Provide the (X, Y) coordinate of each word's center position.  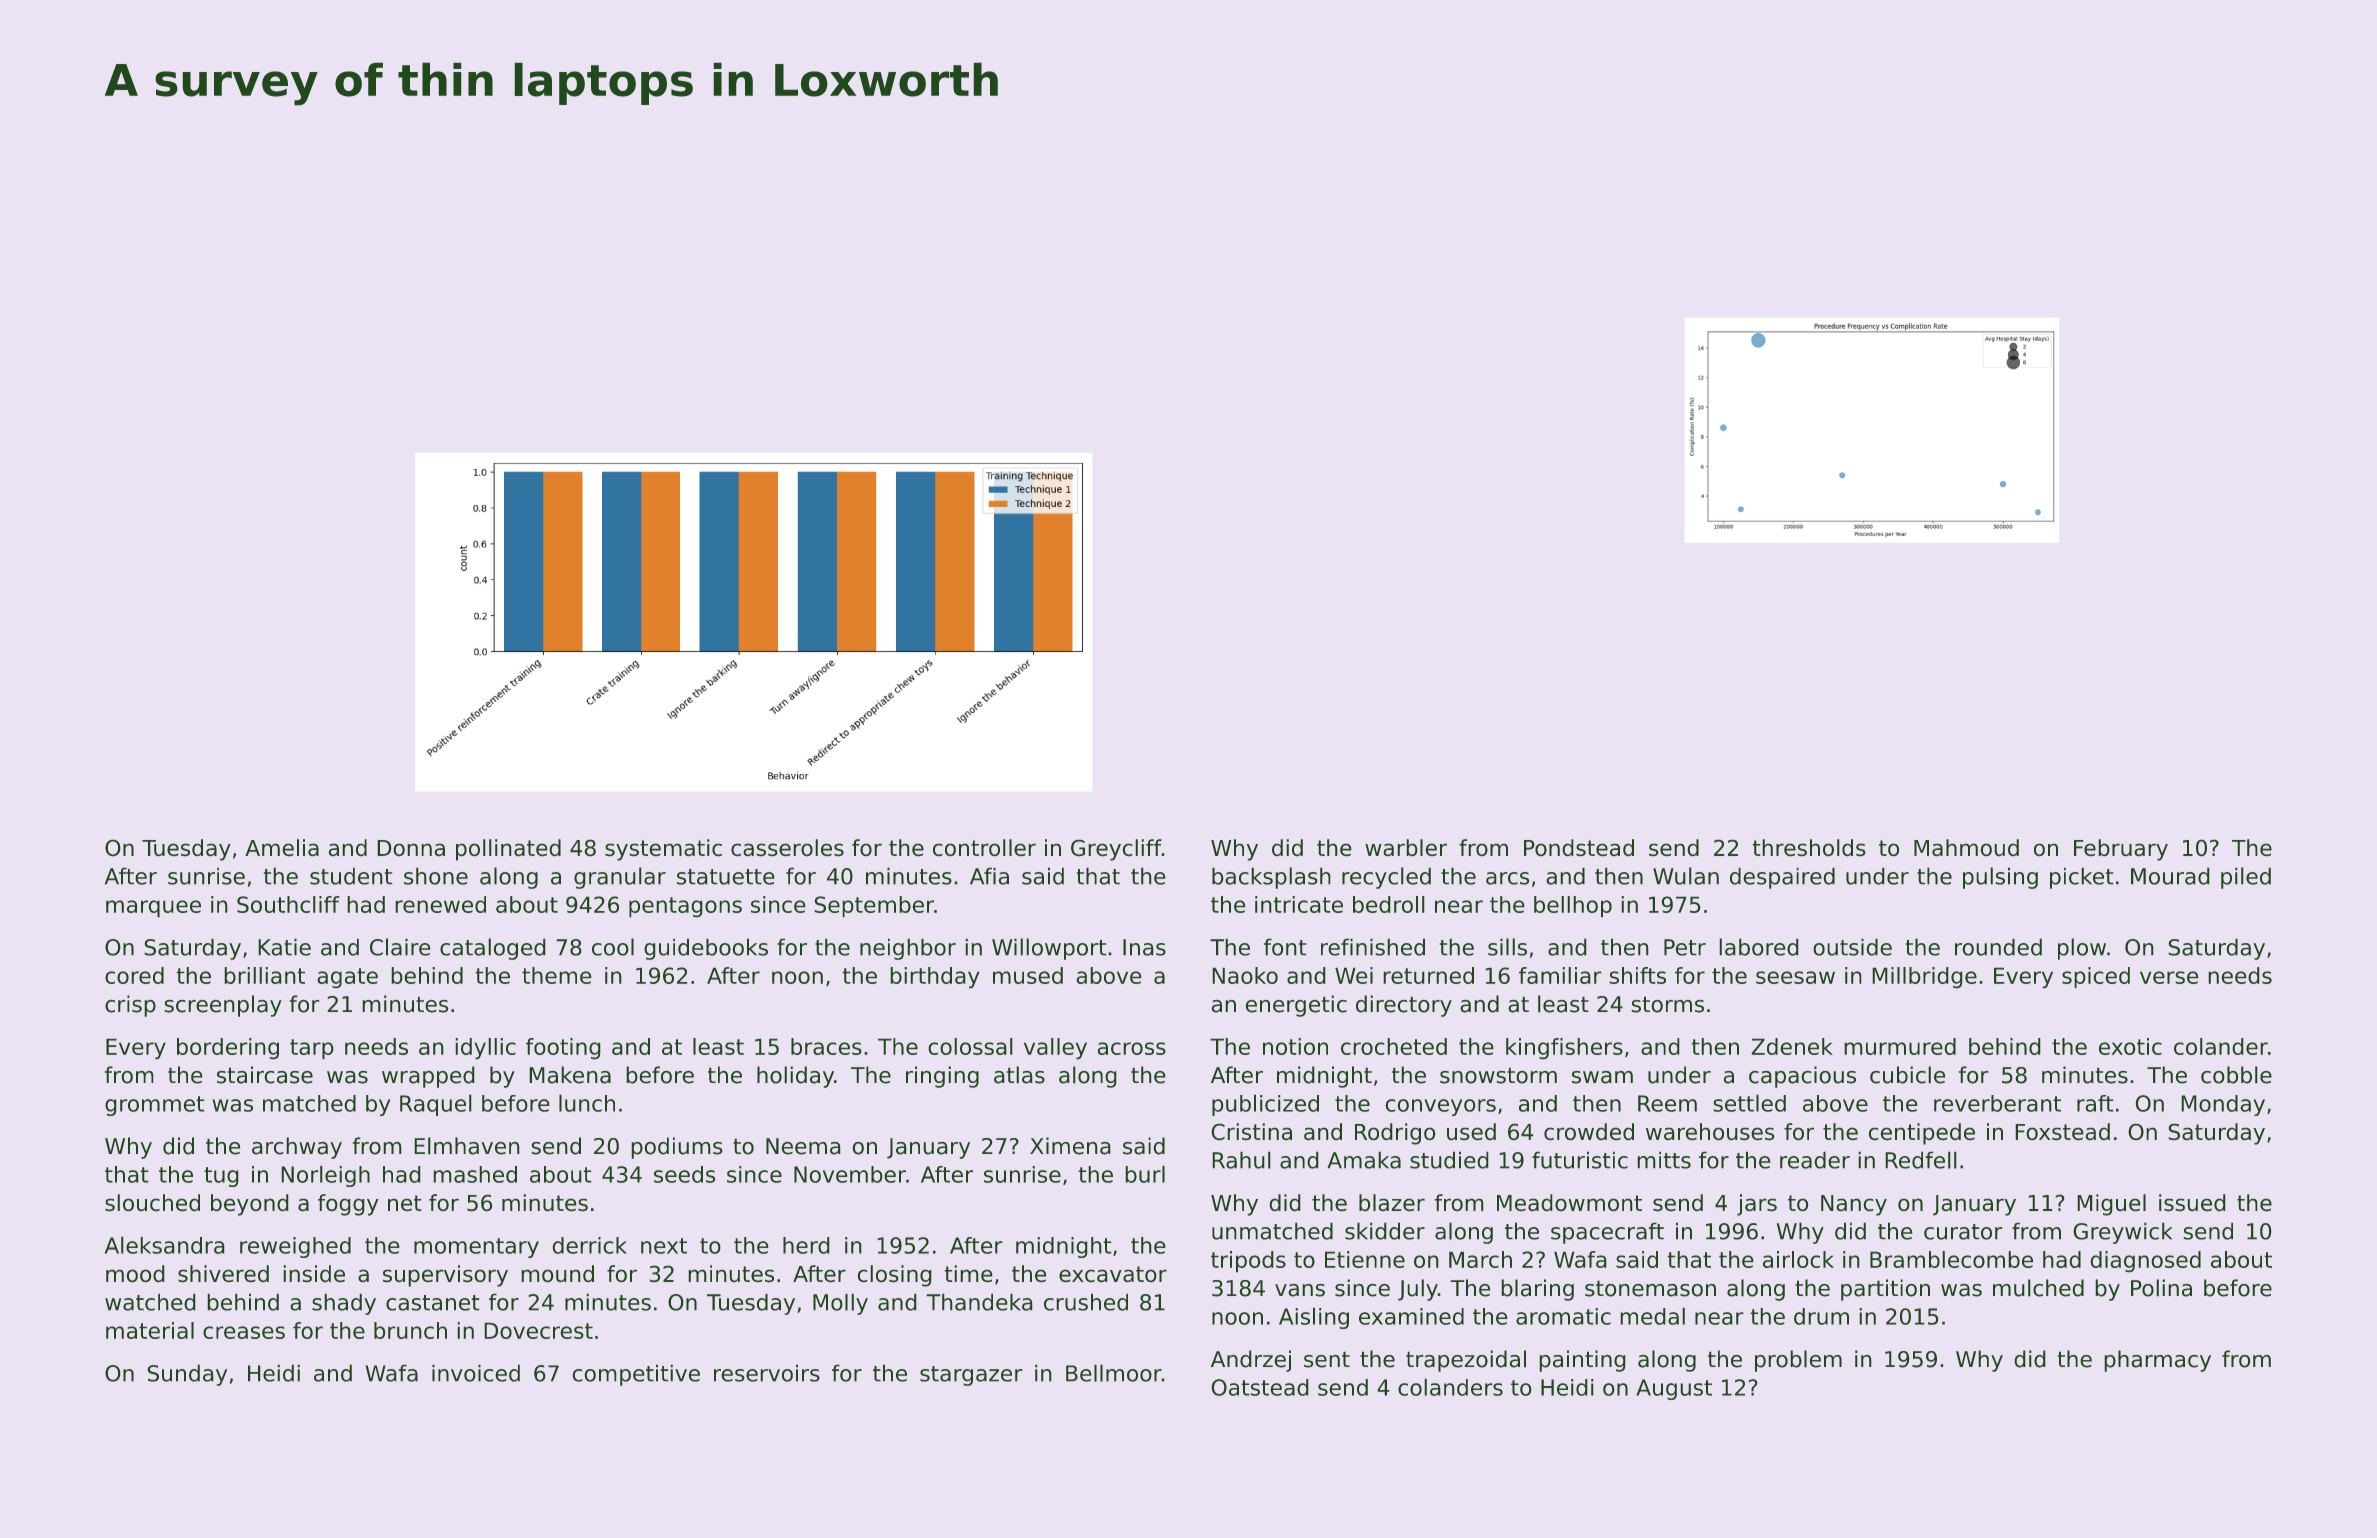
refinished (1373, 947)
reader (1815, 1160)
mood (135, 1274)
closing (895, 1276)
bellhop (1573, 907)
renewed (440, 904)
